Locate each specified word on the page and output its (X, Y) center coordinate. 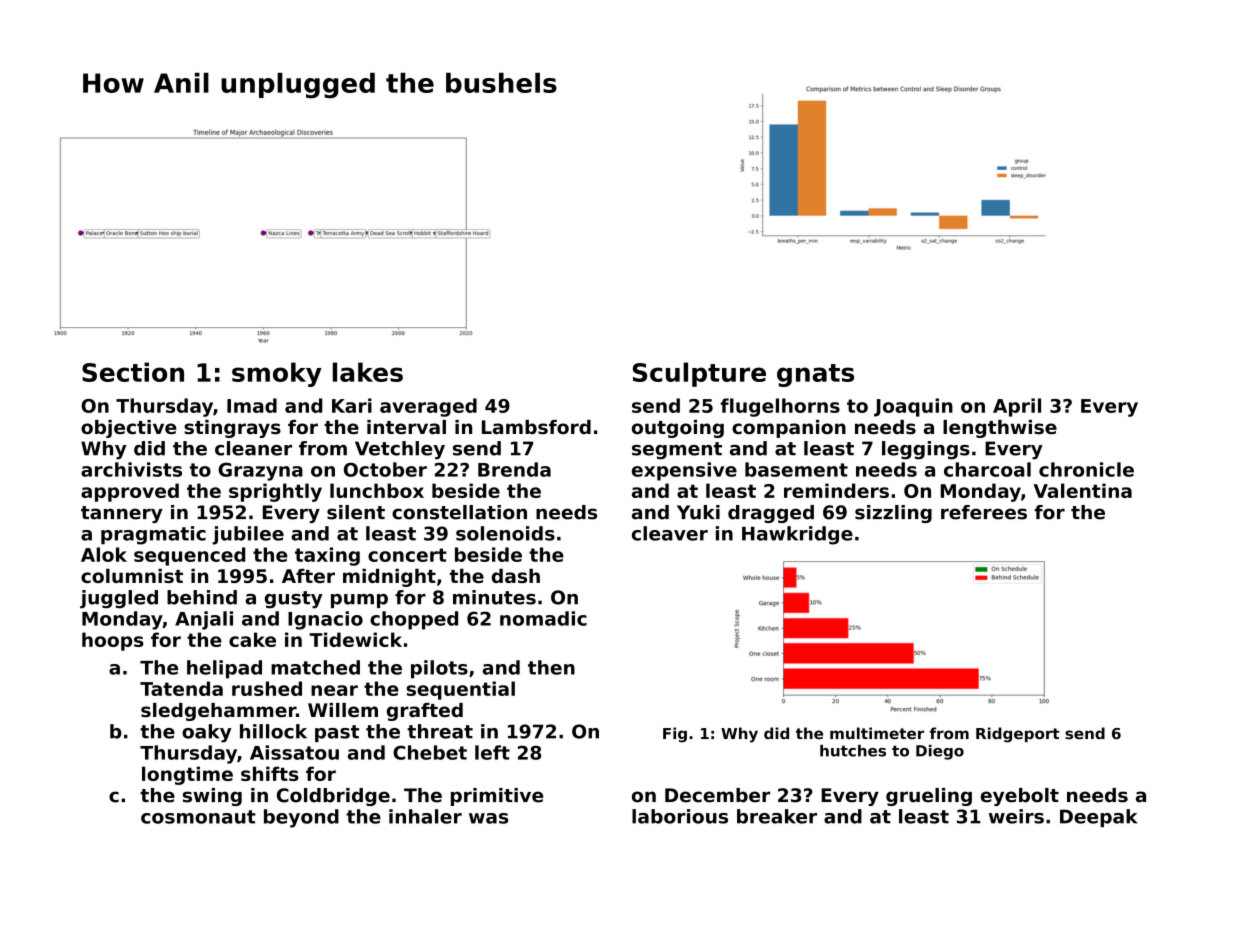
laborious (680, 816)
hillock (273, 731)
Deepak (1098, 818)
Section (133, 372)
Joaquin (913, 407)
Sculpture (699, 374)
